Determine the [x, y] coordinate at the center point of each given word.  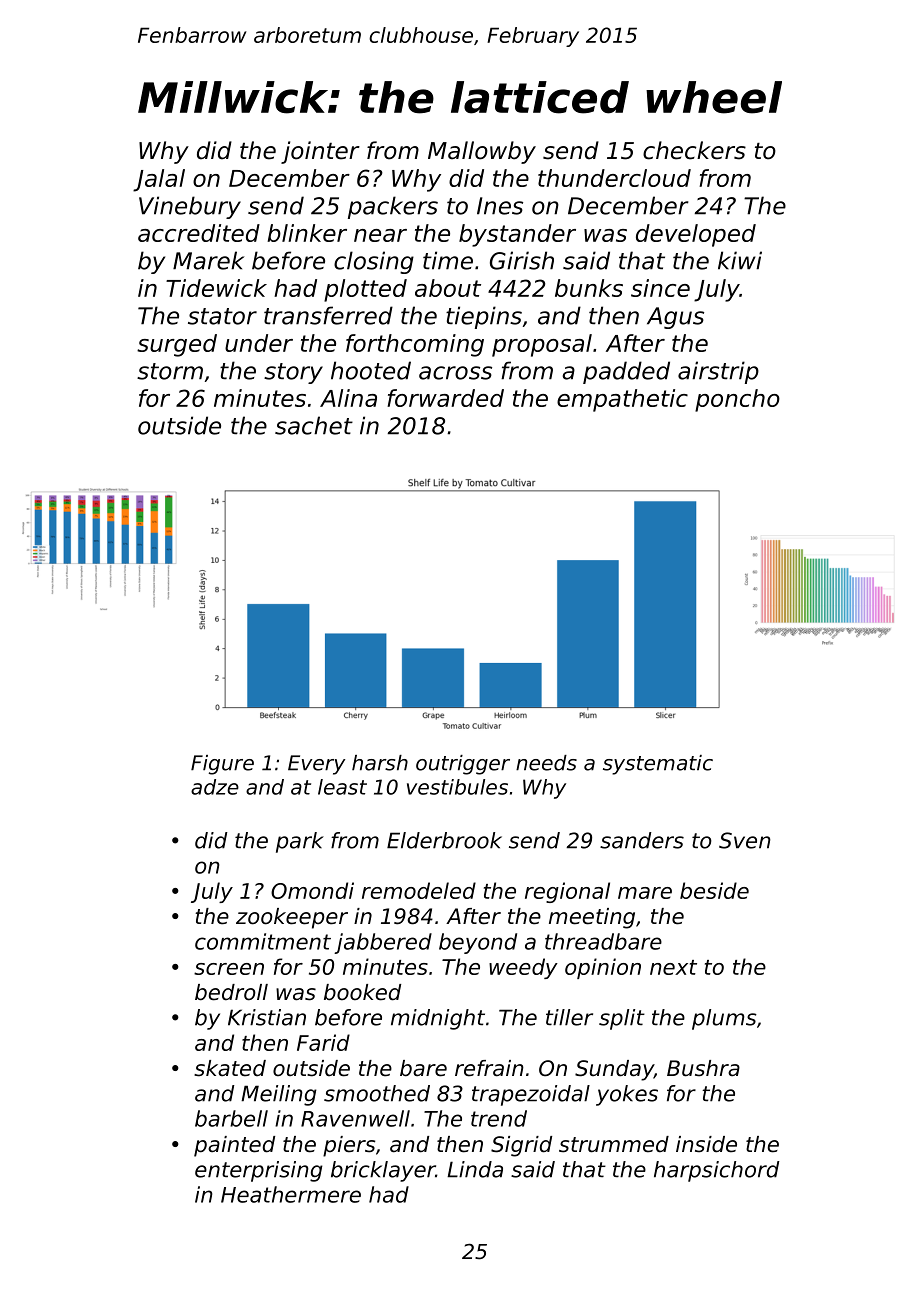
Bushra [703, 1068]
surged [177, 345]
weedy [523, 968]
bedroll [231, 992]
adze [215, 787]
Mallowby [482, 152]
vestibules [457, 787]
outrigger [463, 765]
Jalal [159, 180]
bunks [589, 288]
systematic [658, 765]
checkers [694, 150]
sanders [642, 840]
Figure [222, 765]
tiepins [484, 317]
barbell [231, 1118]
